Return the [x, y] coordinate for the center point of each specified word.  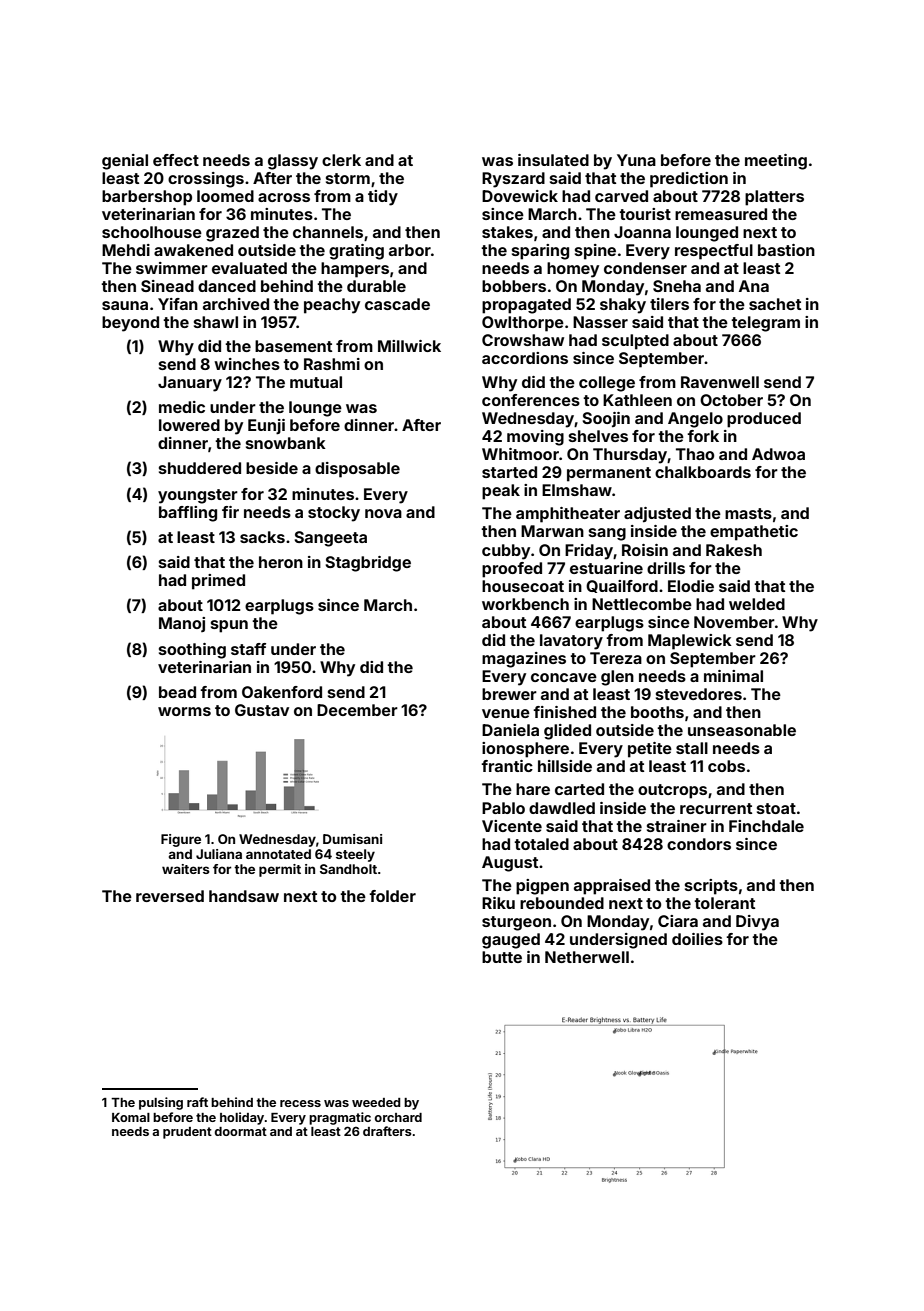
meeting [776, 162]
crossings [206, 180]
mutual [316, 382]
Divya [757, 923]
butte [502, 957]
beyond [130, 324]
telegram [765, 324]
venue [506, 713]
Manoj [182, 624]
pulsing [161, 1103]
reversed [170, 896]
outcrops [672, 791]
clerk [341, 160]
